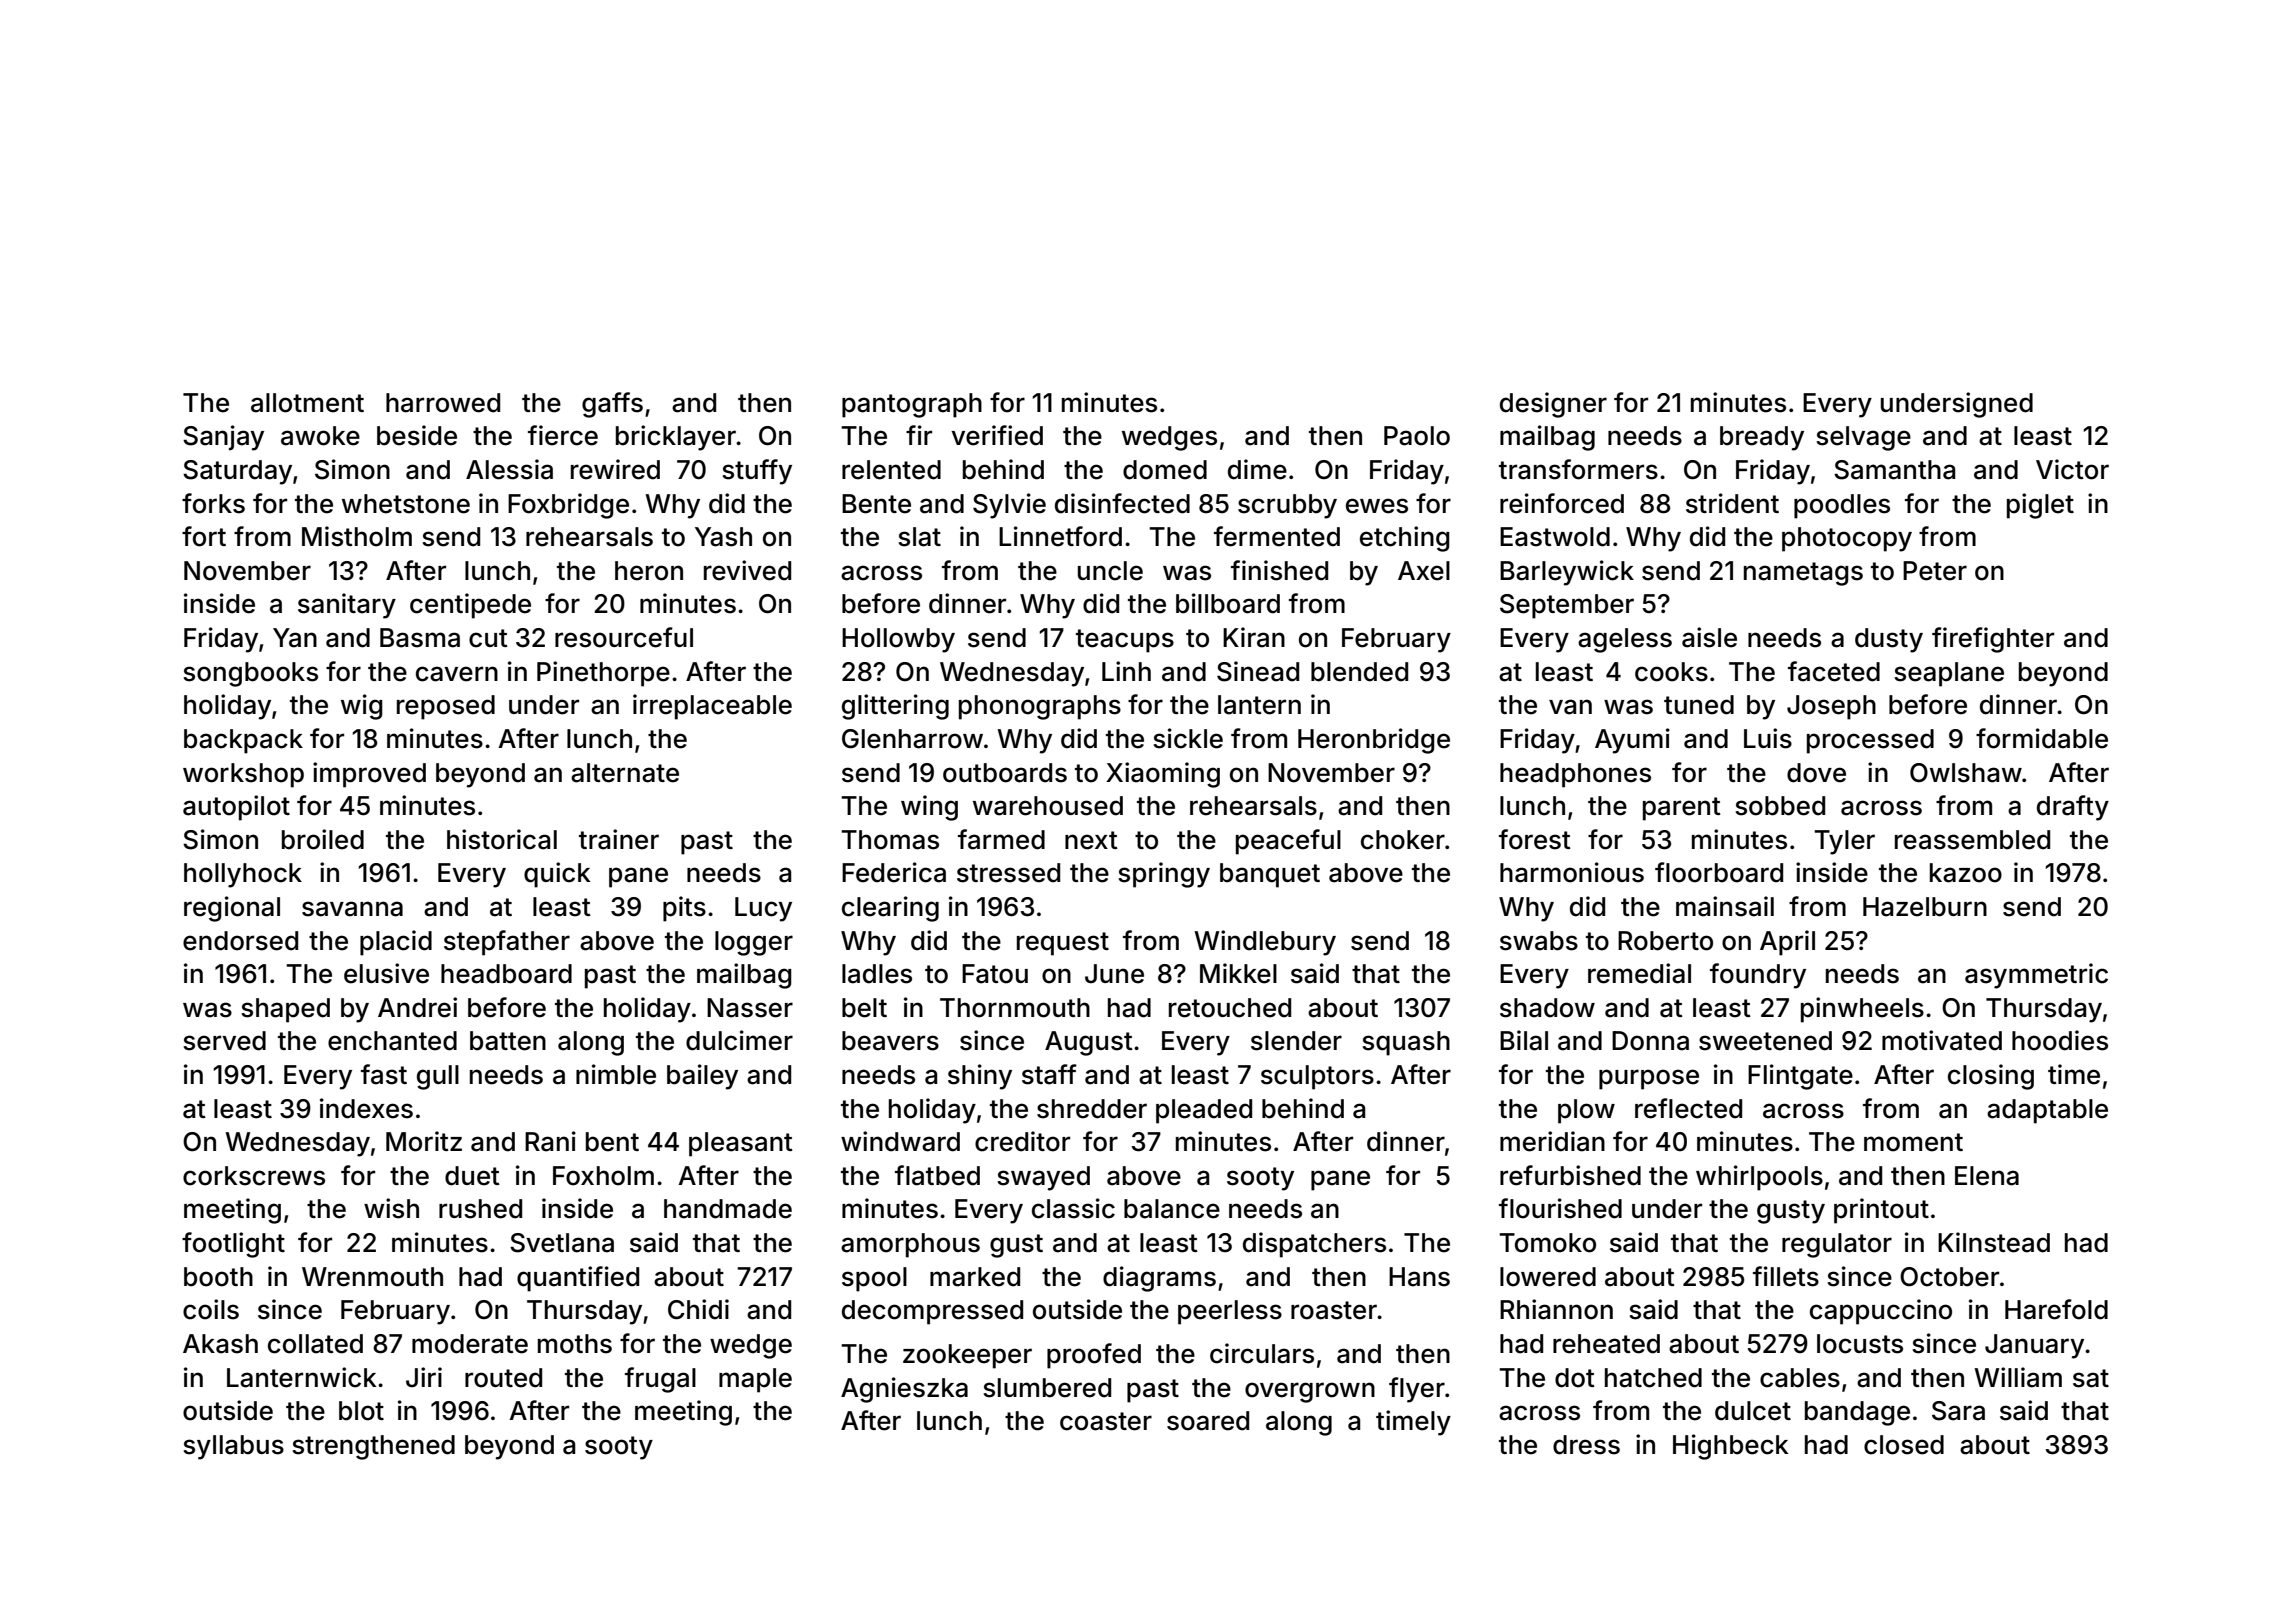  I want to click on swayed, so click(1043, 1178).
